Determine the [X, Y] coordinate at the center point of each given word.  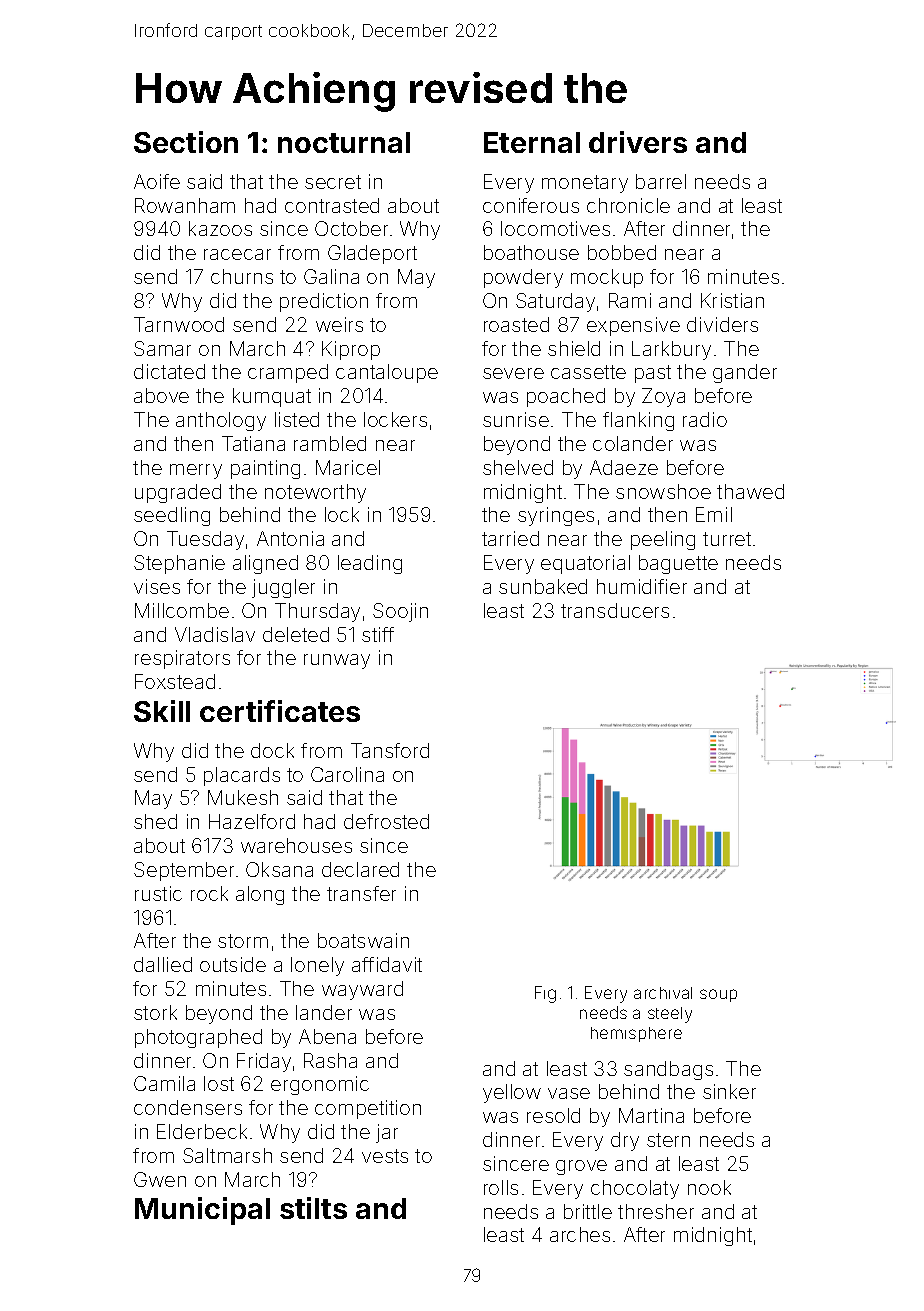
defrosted [386, 821]
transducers [615, 610]
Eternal [532, 142]
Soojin [400, 612]
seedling [172, 516]
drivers [638, 142]
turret [727, 539]
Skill [162, 711]
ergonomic [320, 1085]
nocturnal [344, 142]
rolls [501, 1187]
